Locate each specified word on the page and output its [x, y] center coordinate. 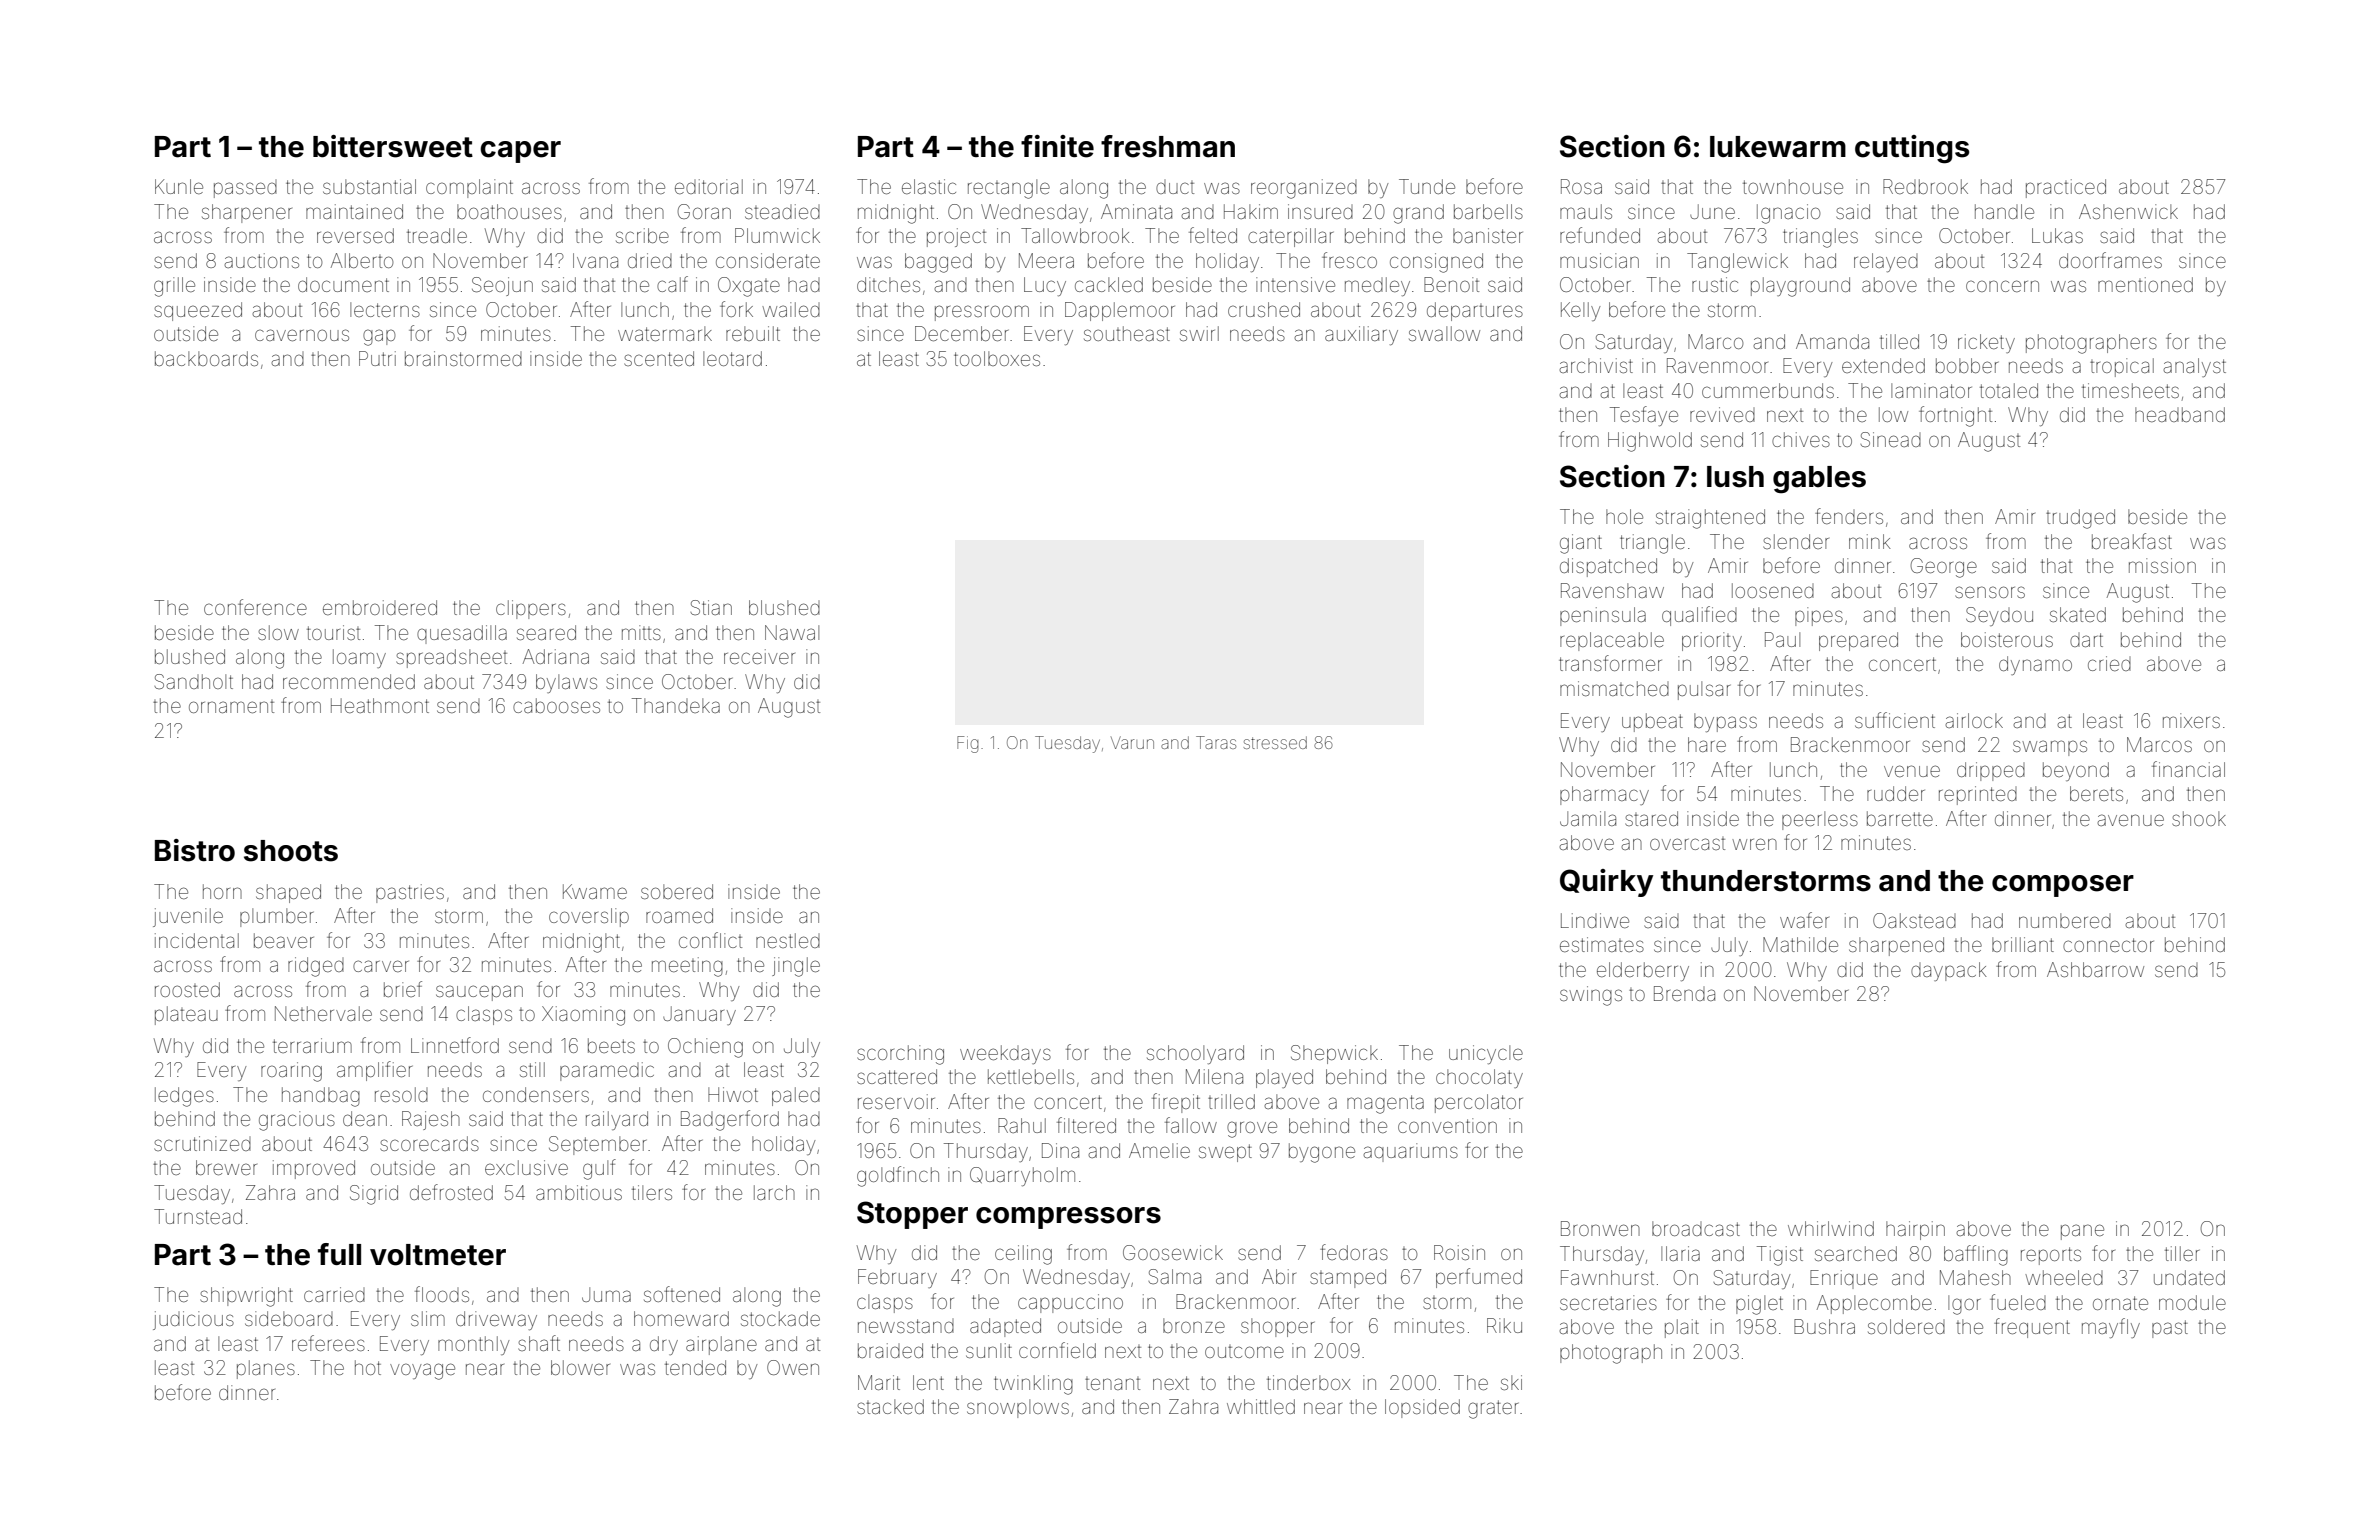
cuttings [1912, 149]
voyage [422, 1371]
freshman [1168, 146]
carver [381, 966]
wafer [1804, 920]
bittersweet [393, 146]
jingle [796, 967]
